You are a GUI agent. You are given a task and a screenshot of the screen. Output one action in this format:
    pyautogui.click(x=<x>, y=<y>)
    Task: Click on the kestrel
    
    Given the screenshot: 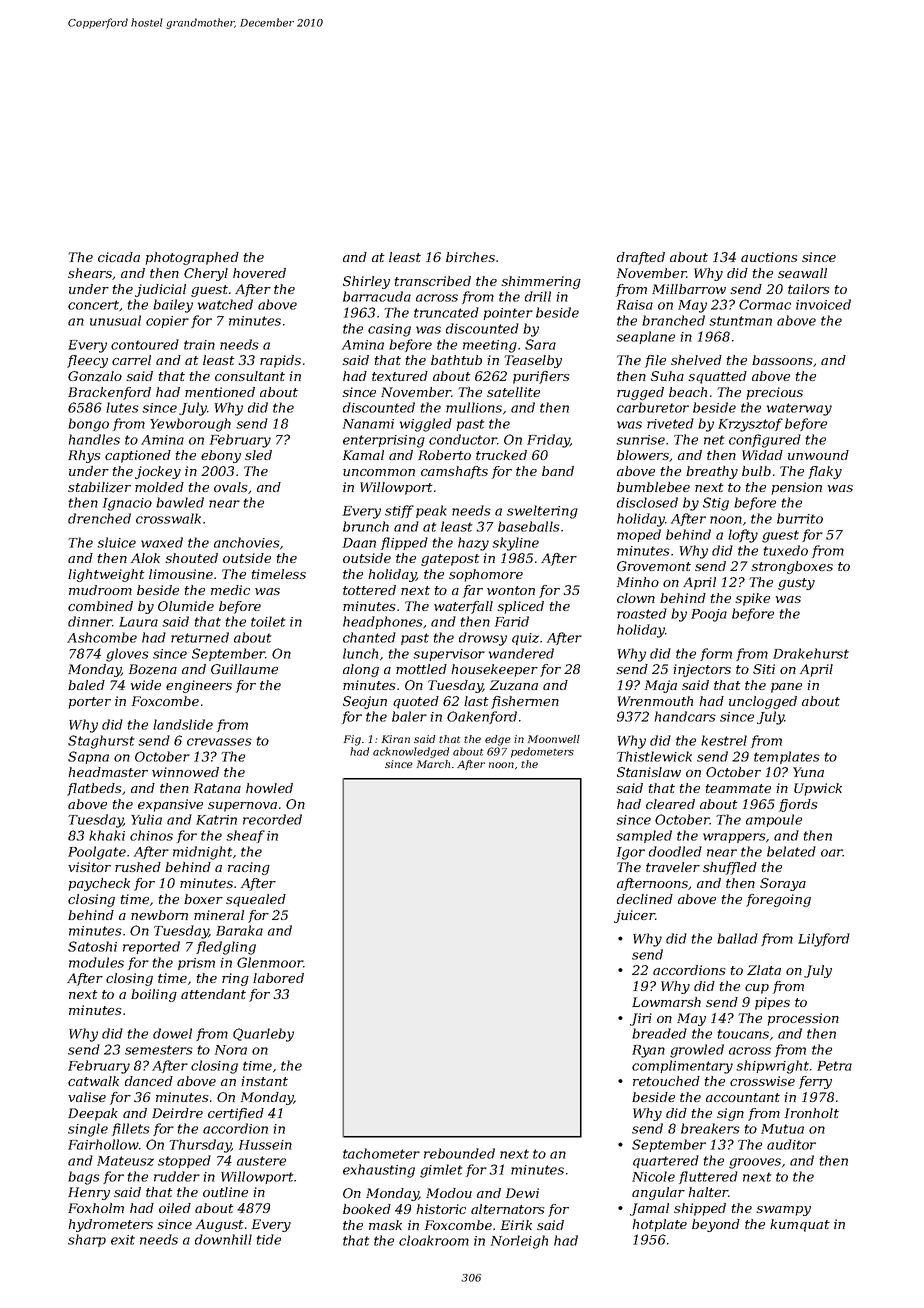 What is the action you would take?
    pyautogui.click(x=724, y=740)
